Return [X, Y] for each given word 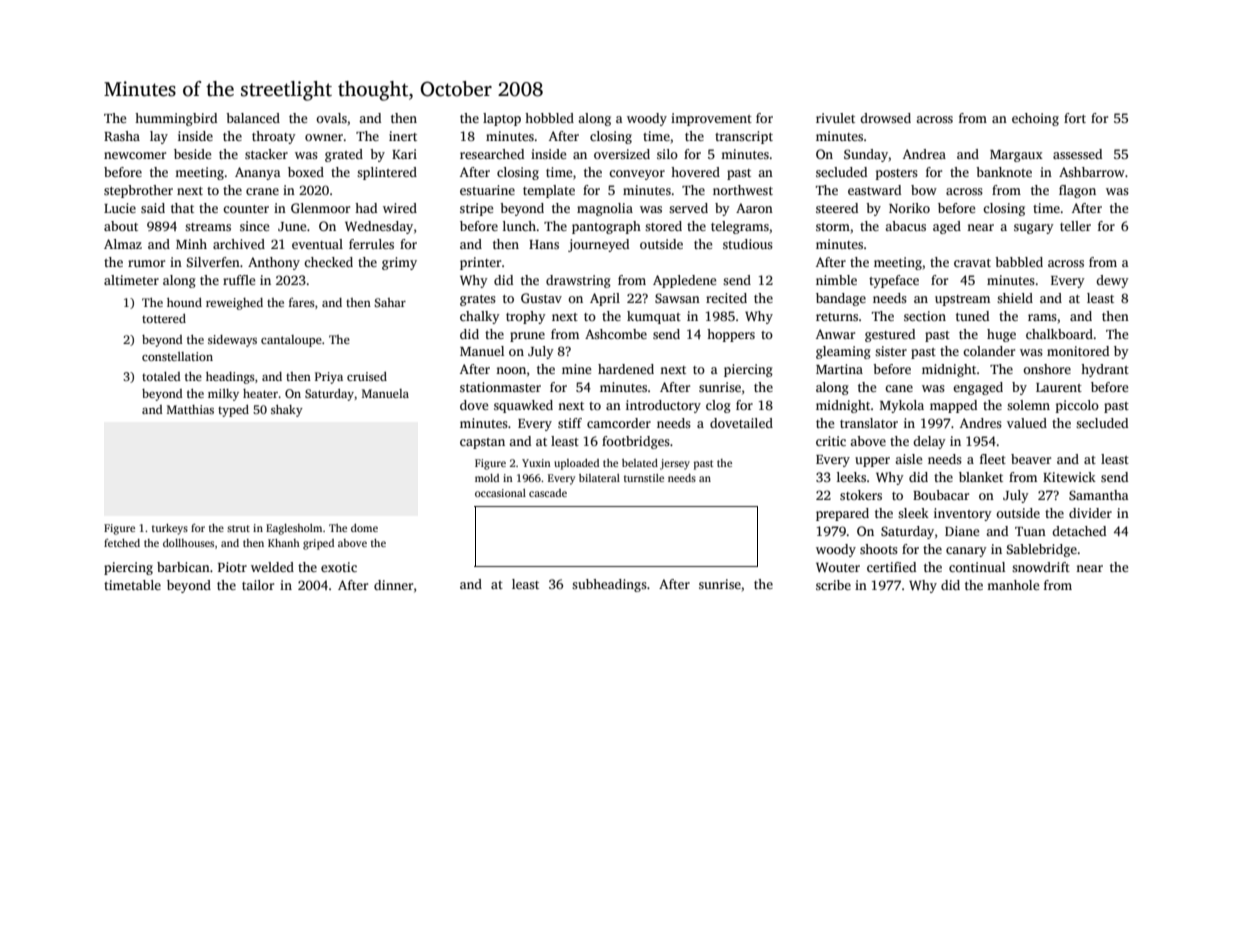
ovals [331, 118]
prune [527, 337]
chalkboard [1059, 334]
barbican [183, 567]
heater [260, 393]
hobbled [549, 118]
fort [1075, 118]
